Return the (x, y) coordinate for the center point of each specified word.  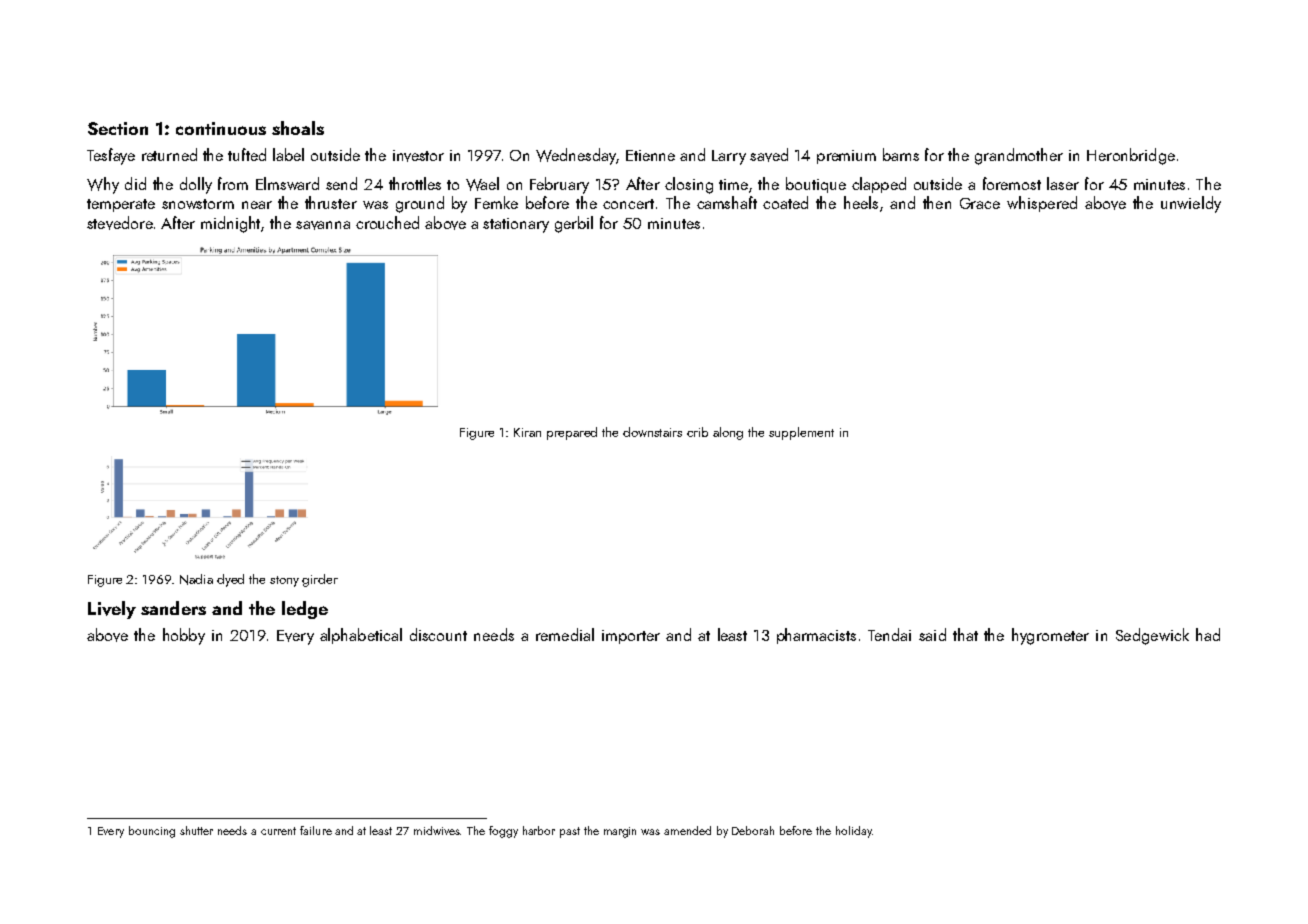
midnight (230, 224)
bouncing (152, 832)
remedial (565, 634)
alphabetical (361, 636)
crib (697, 432)
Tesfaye (111, 156)
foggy (503, 832)
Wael (482, 184)
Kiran (527, 432)
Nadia (196, 579)
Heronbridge (1131, 156)
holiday (854, 832)
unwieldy (1191, 204)
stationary (516, 225)
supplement (801, 433)
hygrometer (1050, 636)
